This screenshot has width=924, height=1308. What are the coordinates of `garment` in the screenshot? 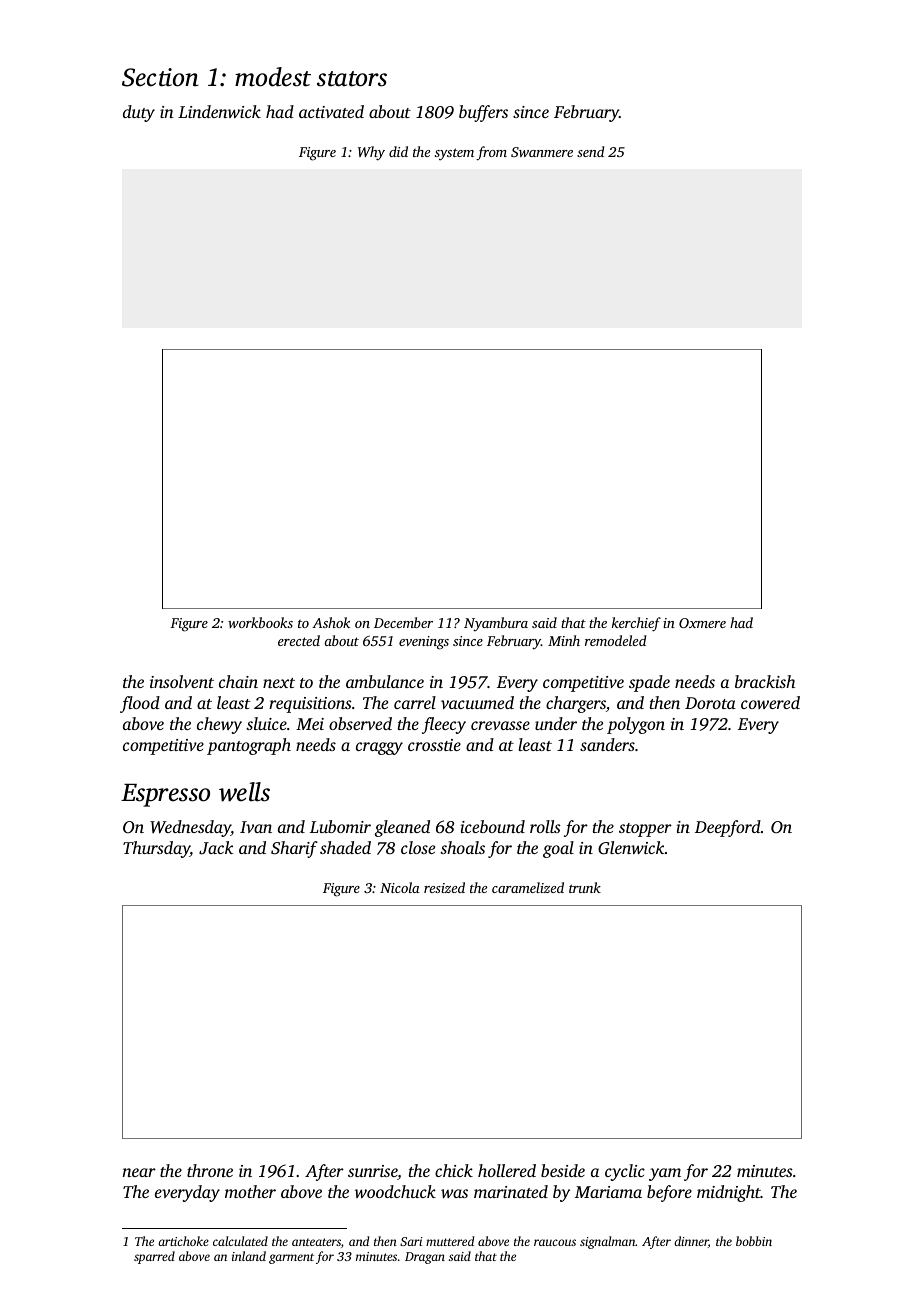 It's located at (291, 1258).
